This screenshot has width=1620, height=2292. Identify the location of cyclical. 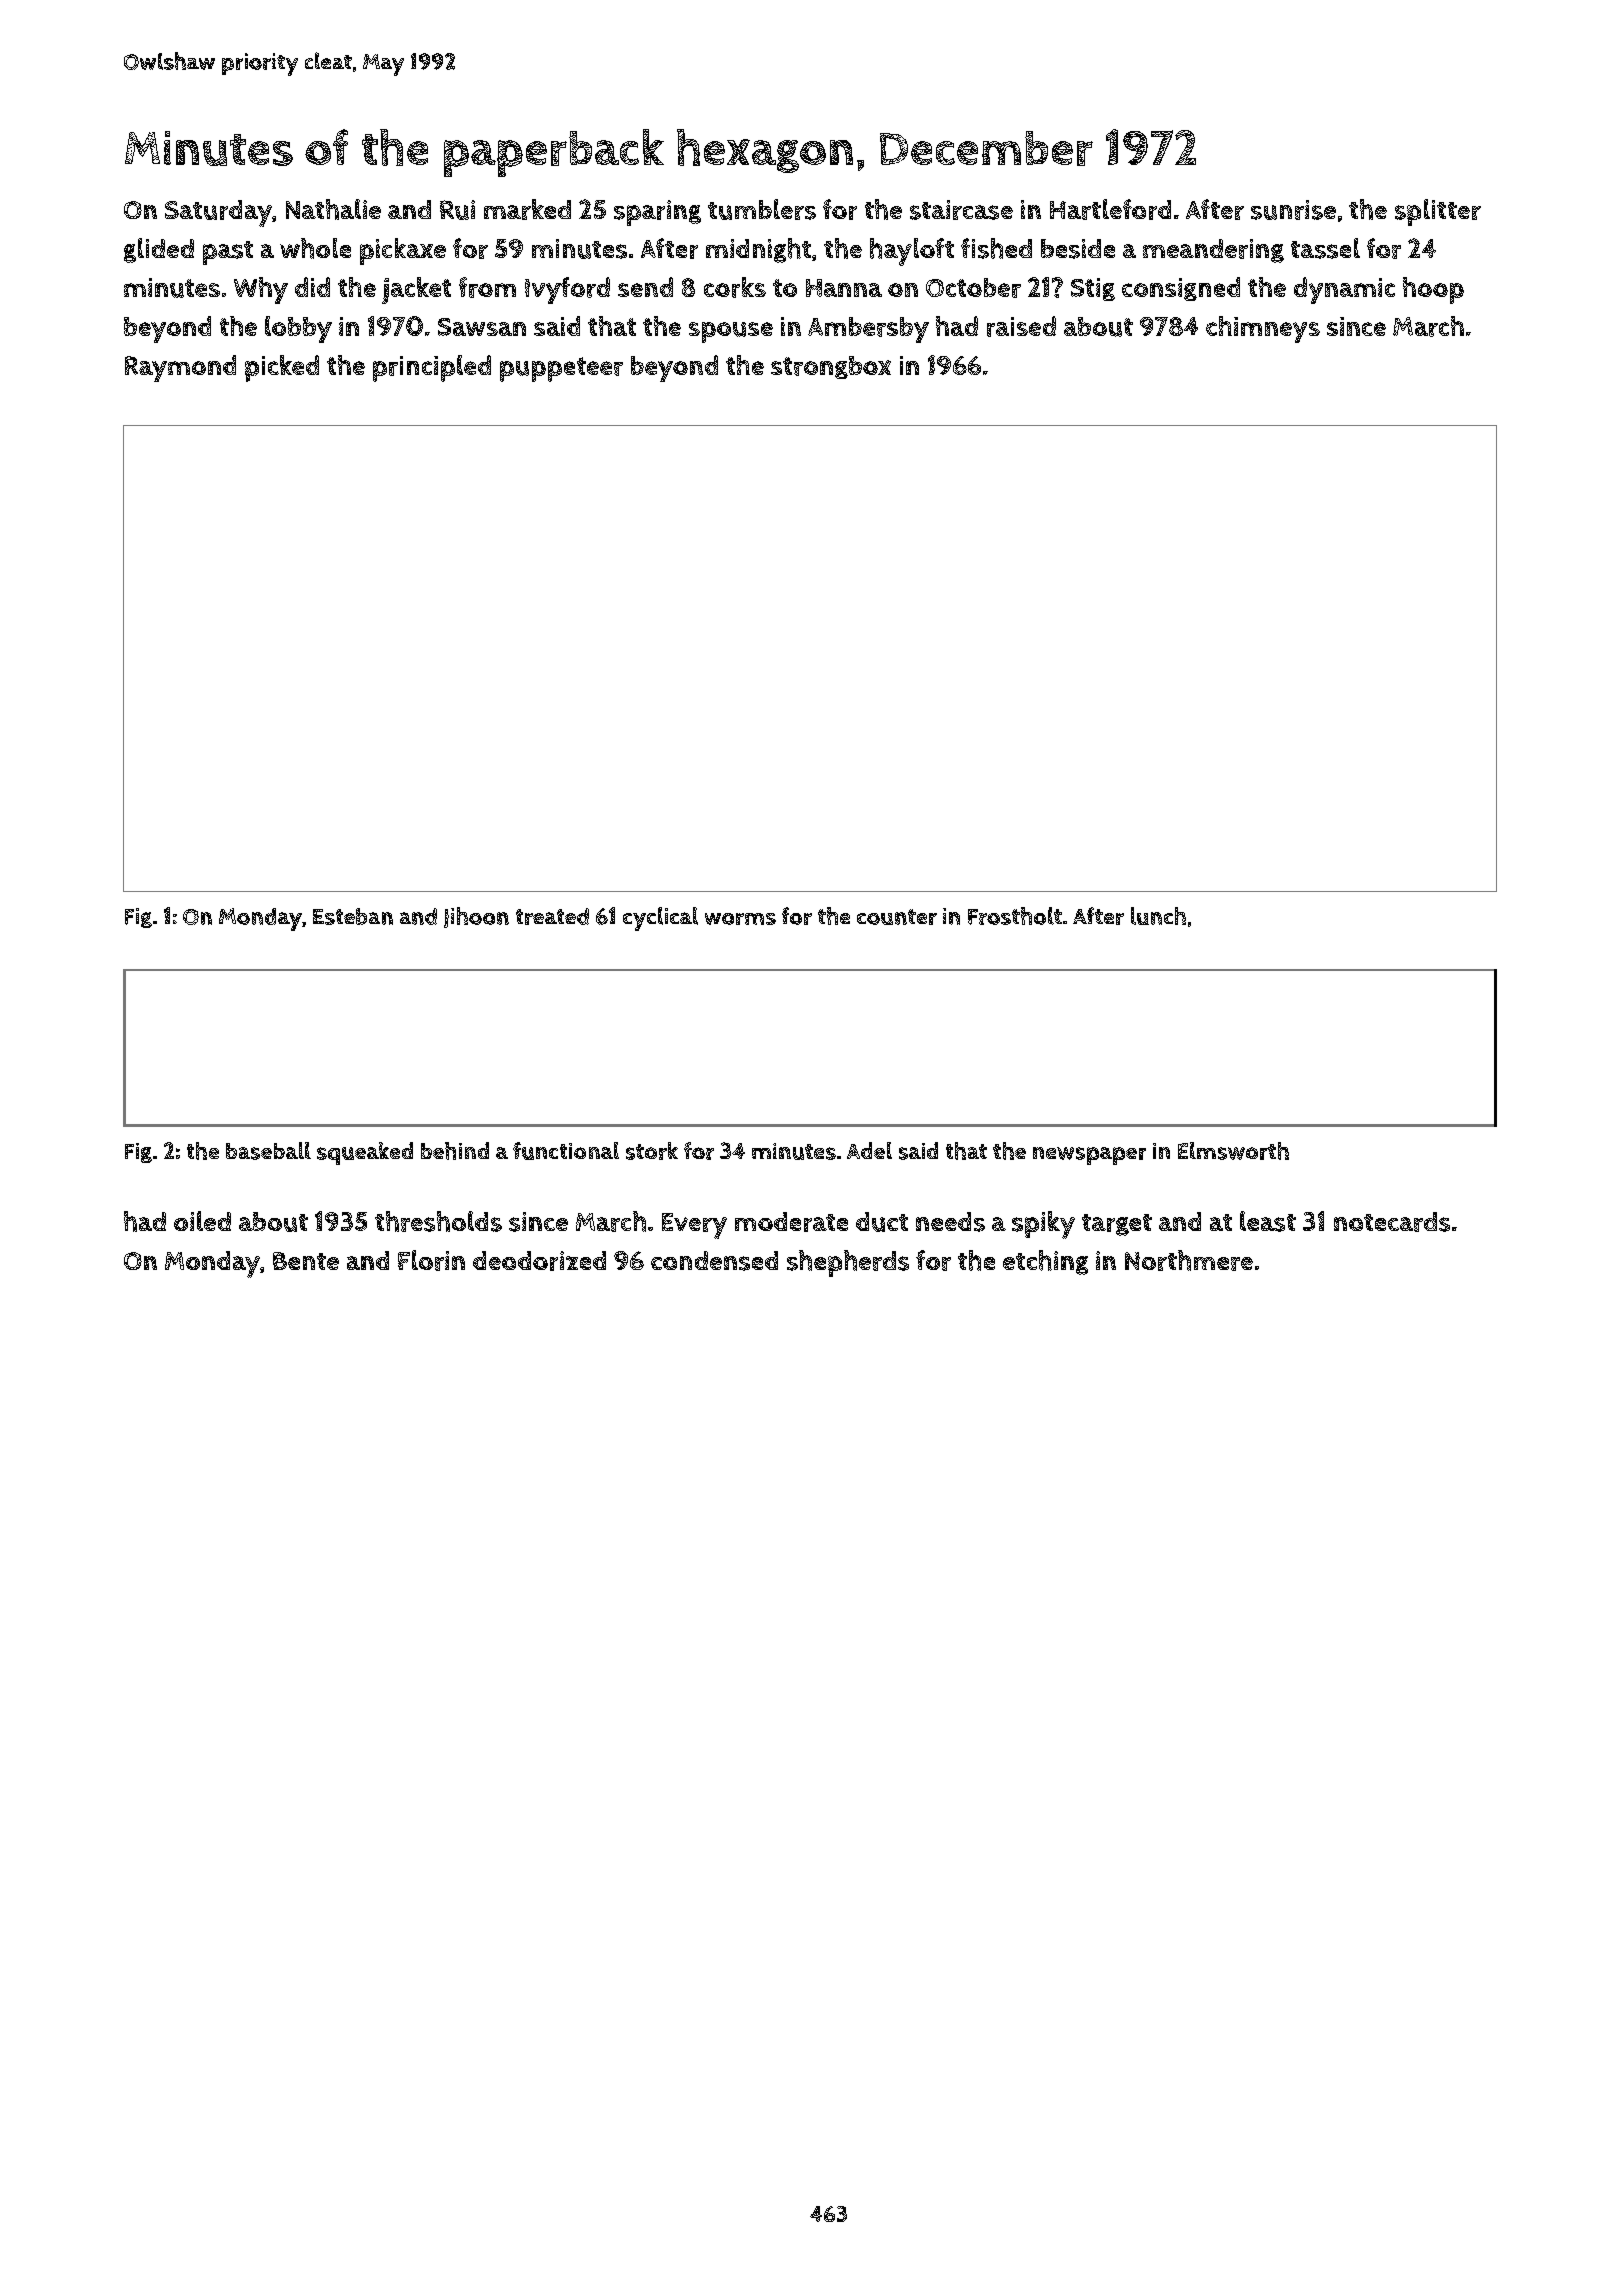
(660, 919).
